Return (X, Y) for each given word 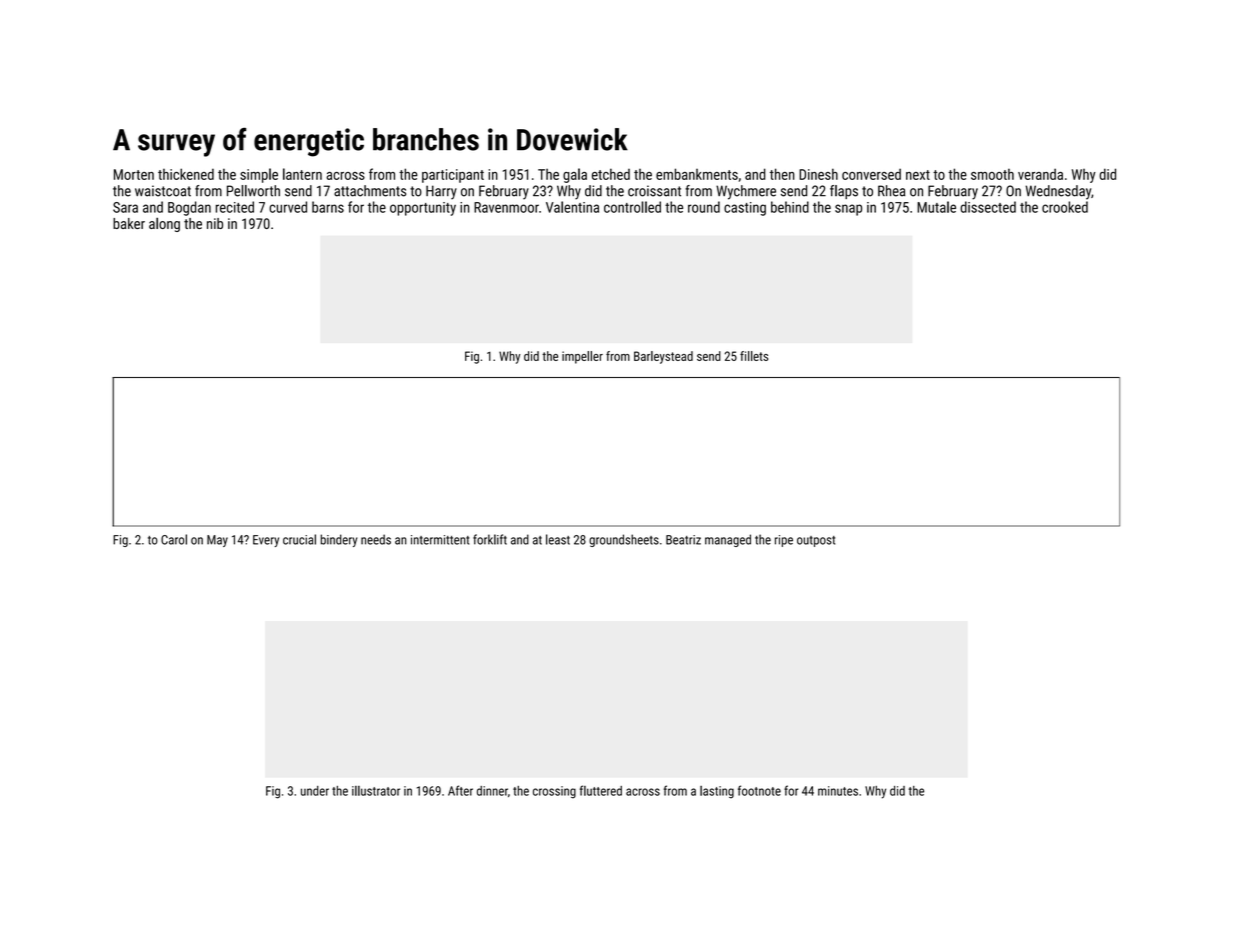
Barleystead (663, 357)
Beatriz (683, 540)
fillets (754, 356)
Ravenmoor (506, 207)
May (217, 541)
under (315, 791)
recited (235, 207)
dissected (988, 207)
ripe (784, 541)
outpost (816, 541)
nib (215, 223)
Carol (174, 539)
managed (728, 540)
